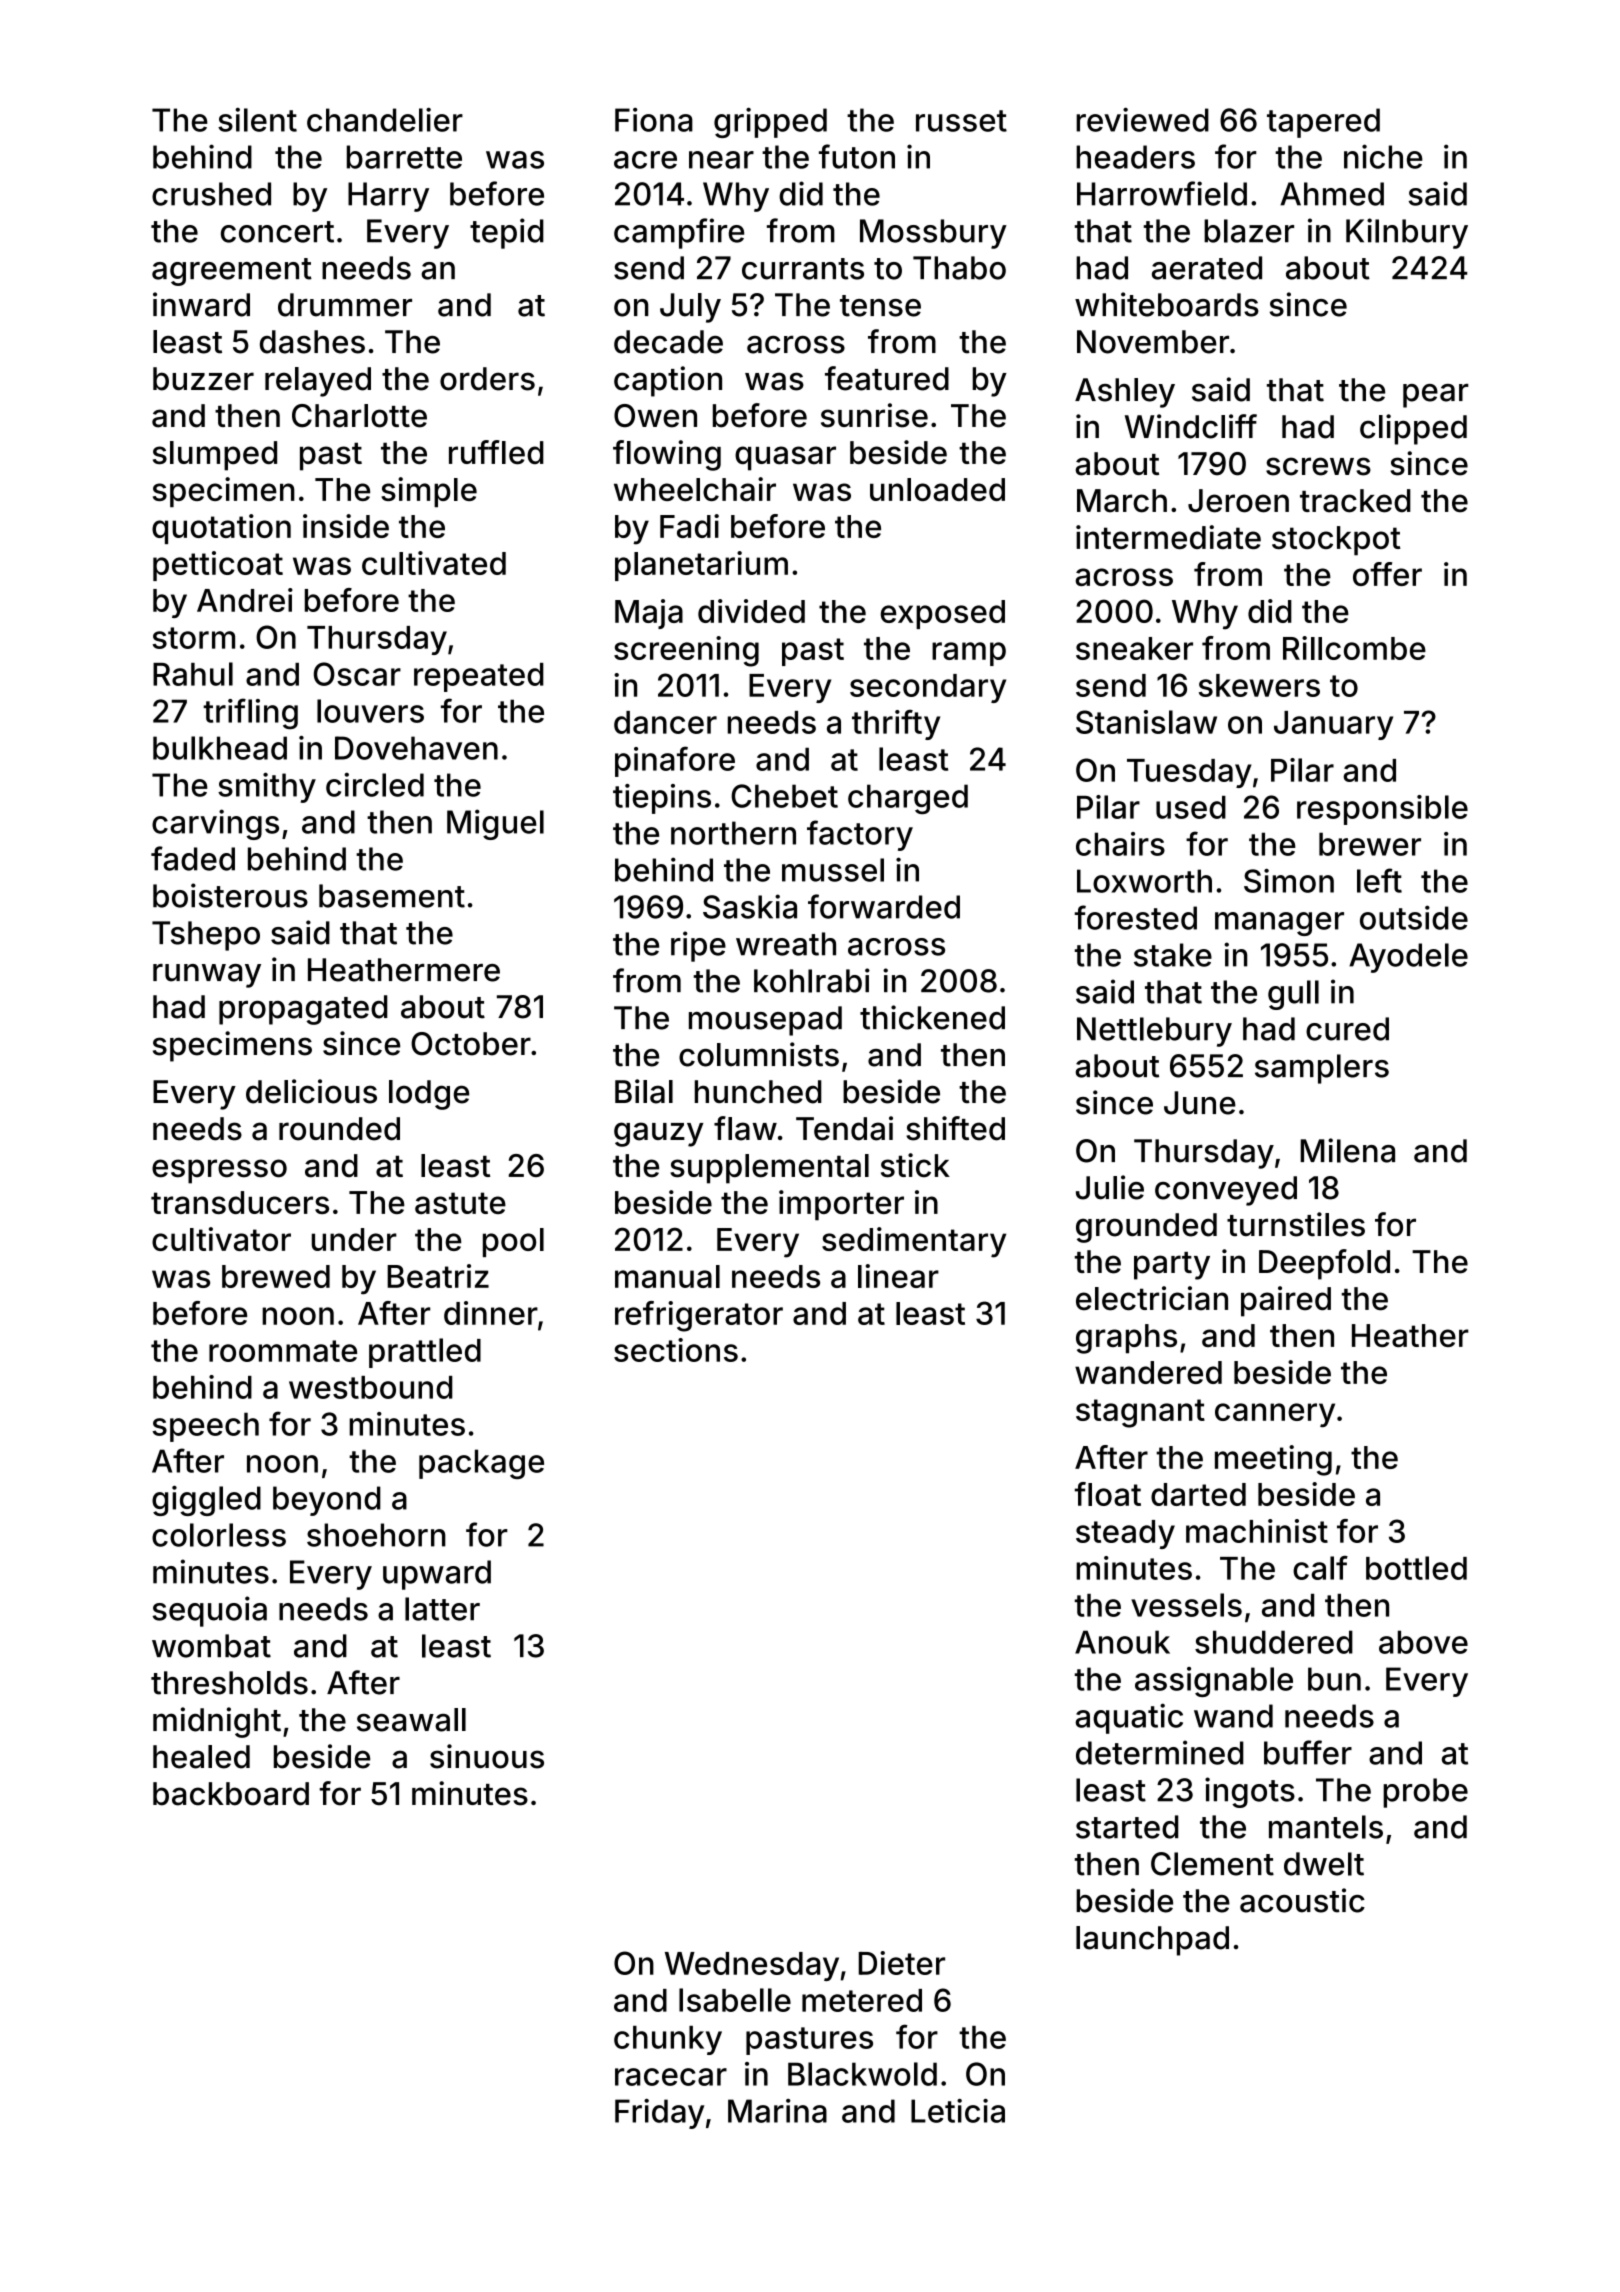  I want to click on agreement, so click(232, 272).
